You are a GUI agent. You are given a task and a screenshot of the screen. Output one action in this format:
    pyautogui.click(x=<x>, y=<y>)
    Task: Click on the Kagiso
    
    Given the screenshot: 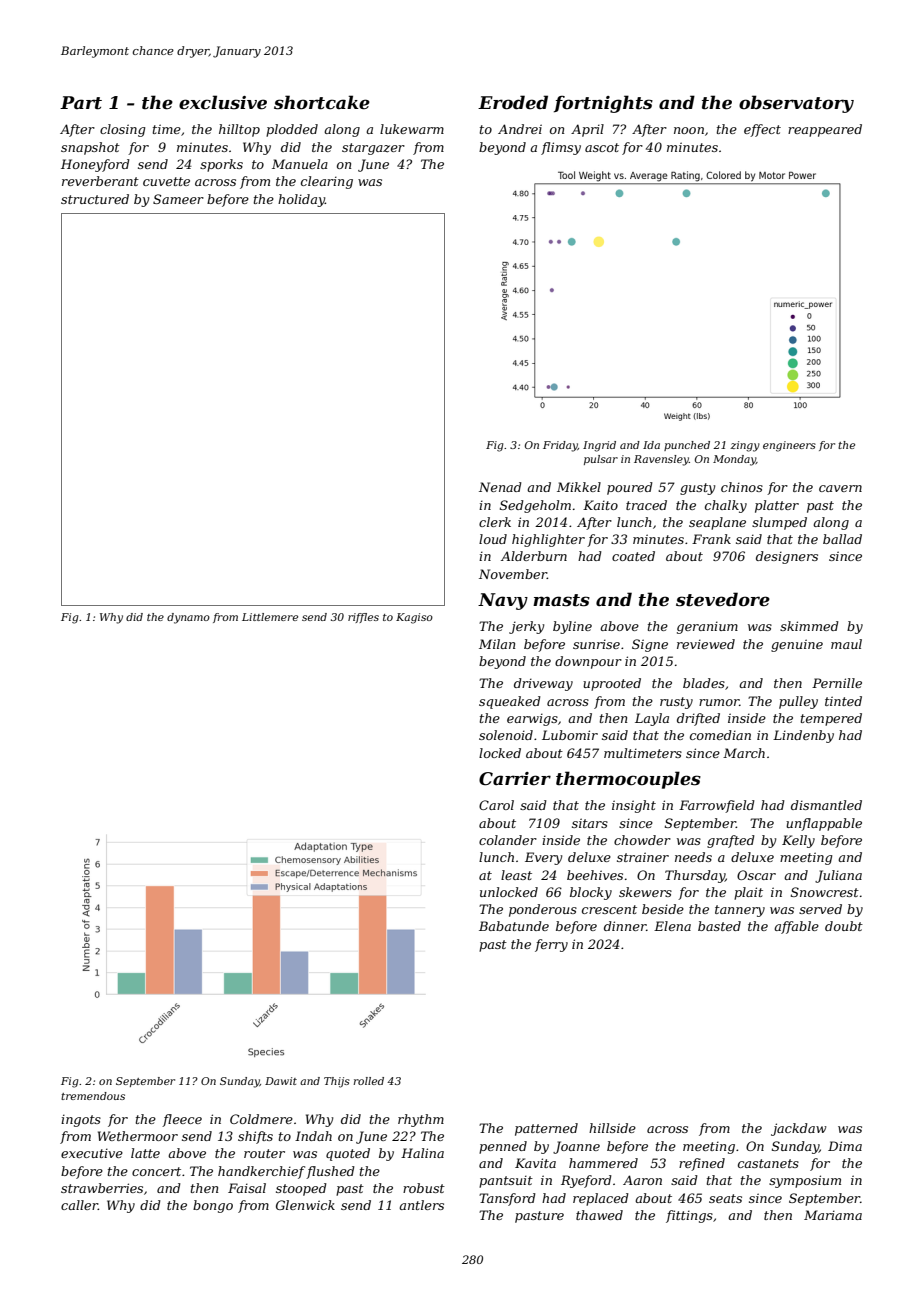 What is the action you would take?
    pyautogui.click(x=414, y=618)
